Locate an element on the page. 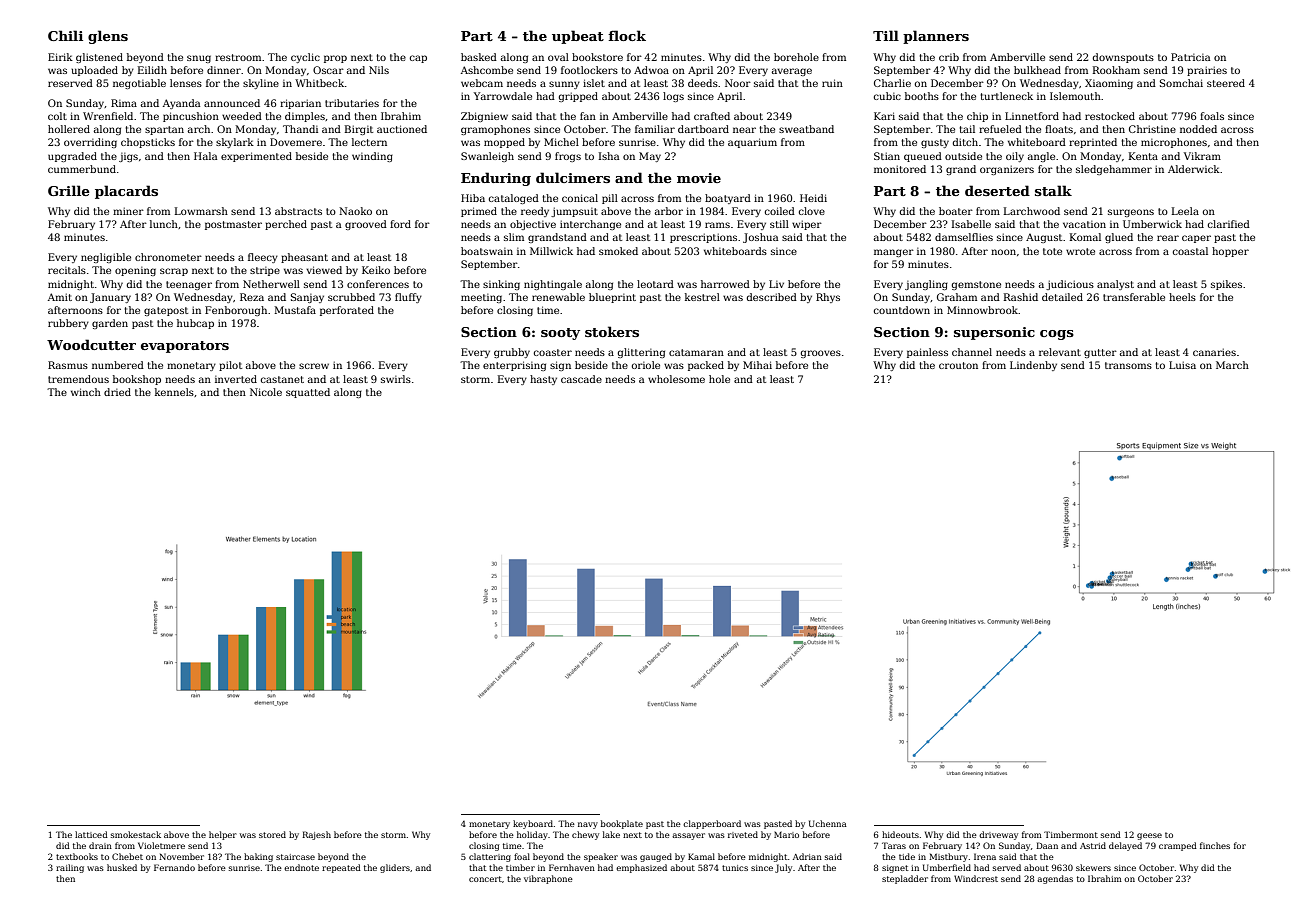 The width and height of the image is (1308, 924). Reza is located at coordinates (252, 297).
